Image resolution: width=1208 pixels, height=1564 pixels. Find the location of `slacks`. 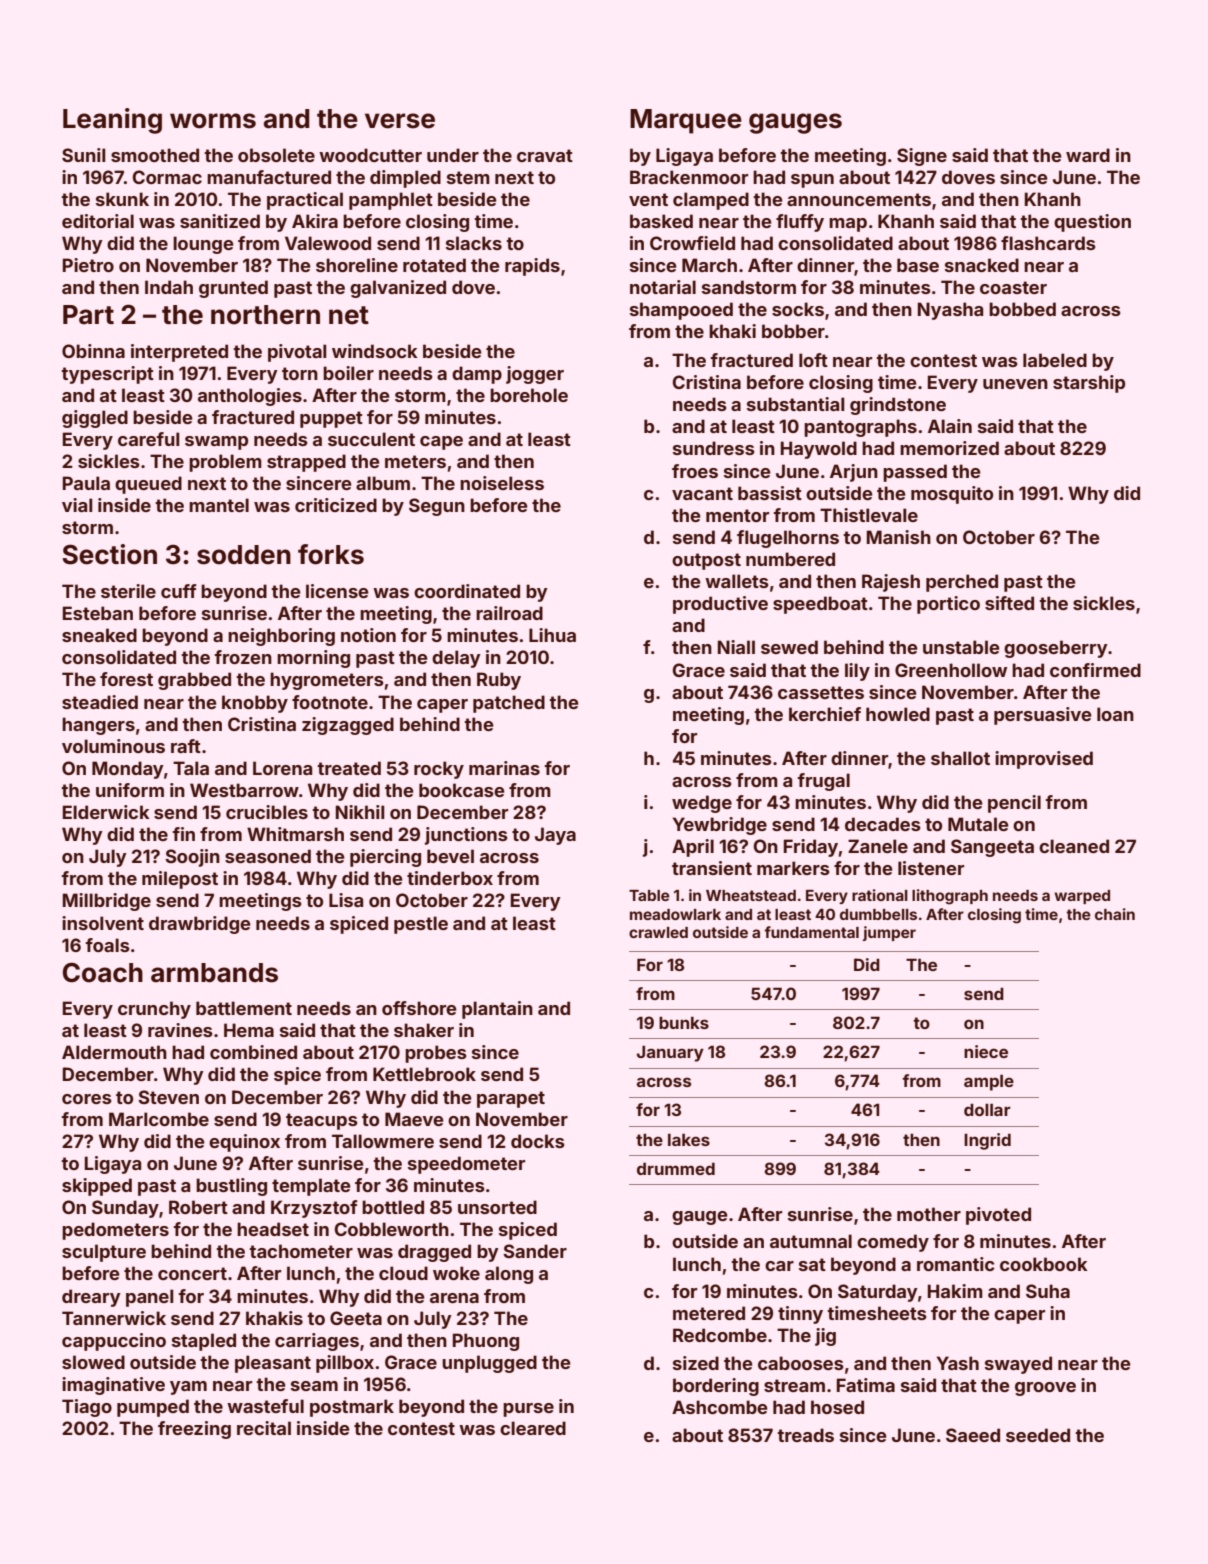

slacks is located at coordinates (474, 243).
